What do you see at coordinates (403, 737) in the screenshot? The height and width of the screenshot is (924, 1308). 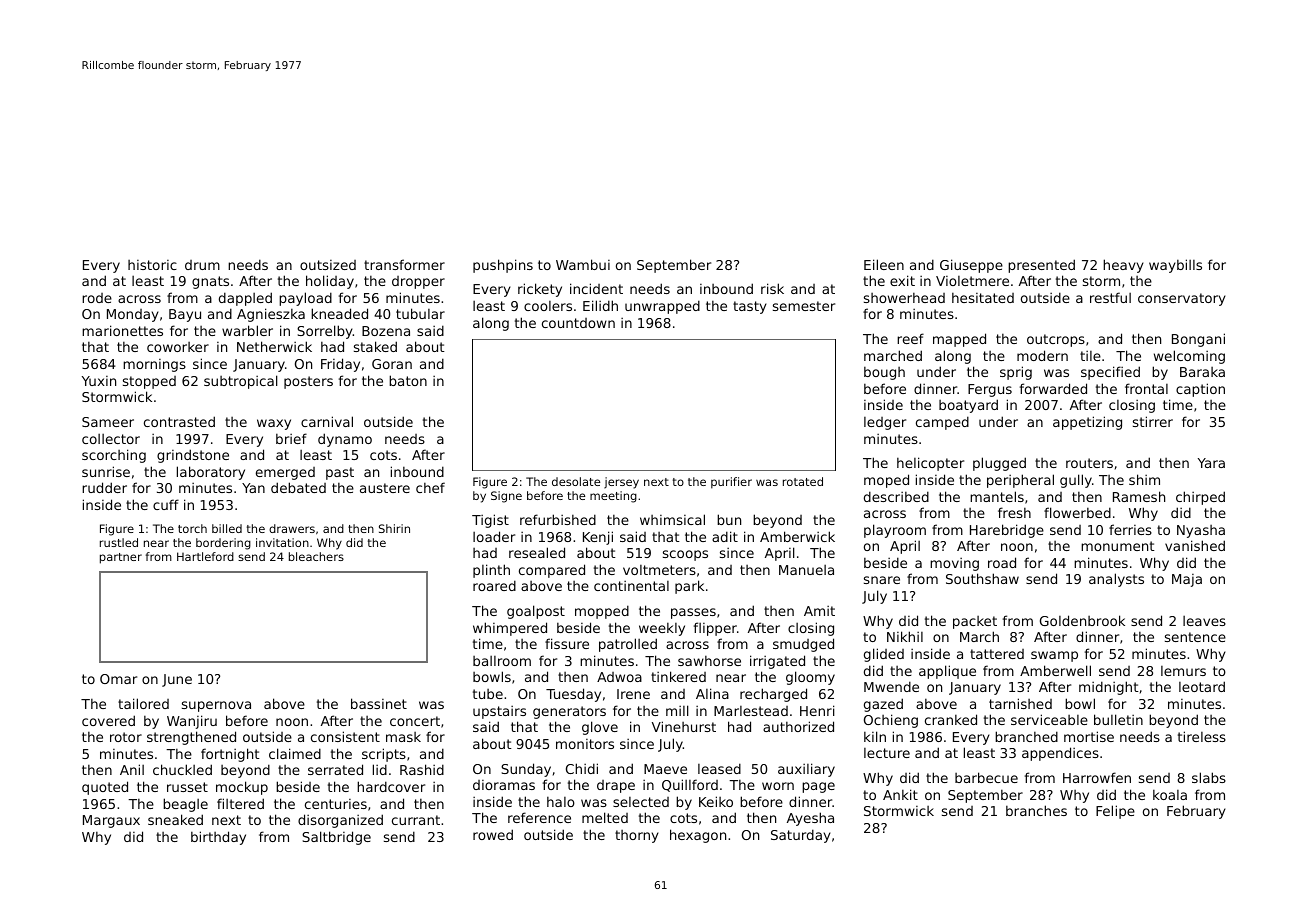 I see `mask` at bounding box center [403, 737].
